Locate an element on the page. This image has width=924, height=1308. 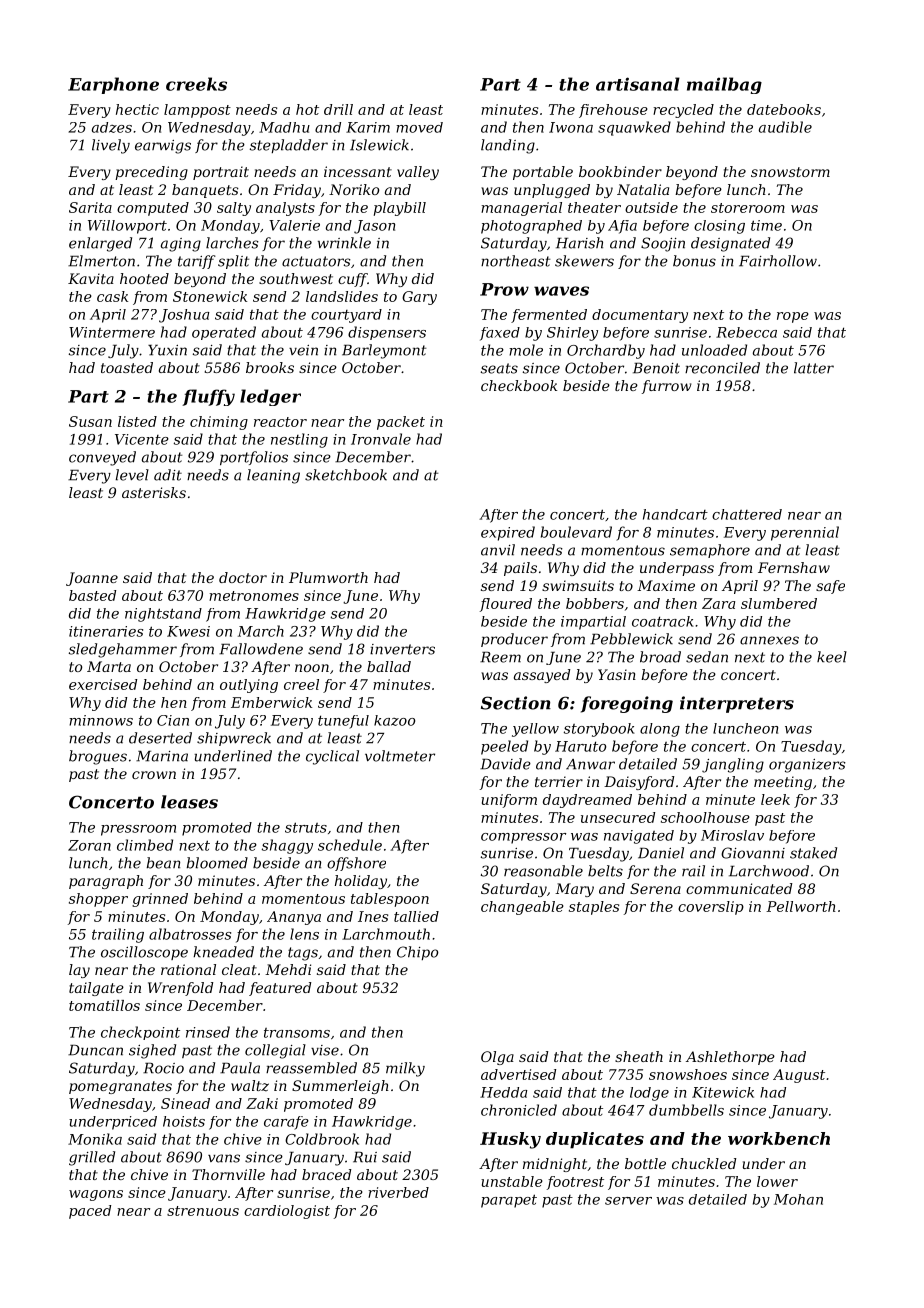
exercised is located at coordinates (103, 684).
